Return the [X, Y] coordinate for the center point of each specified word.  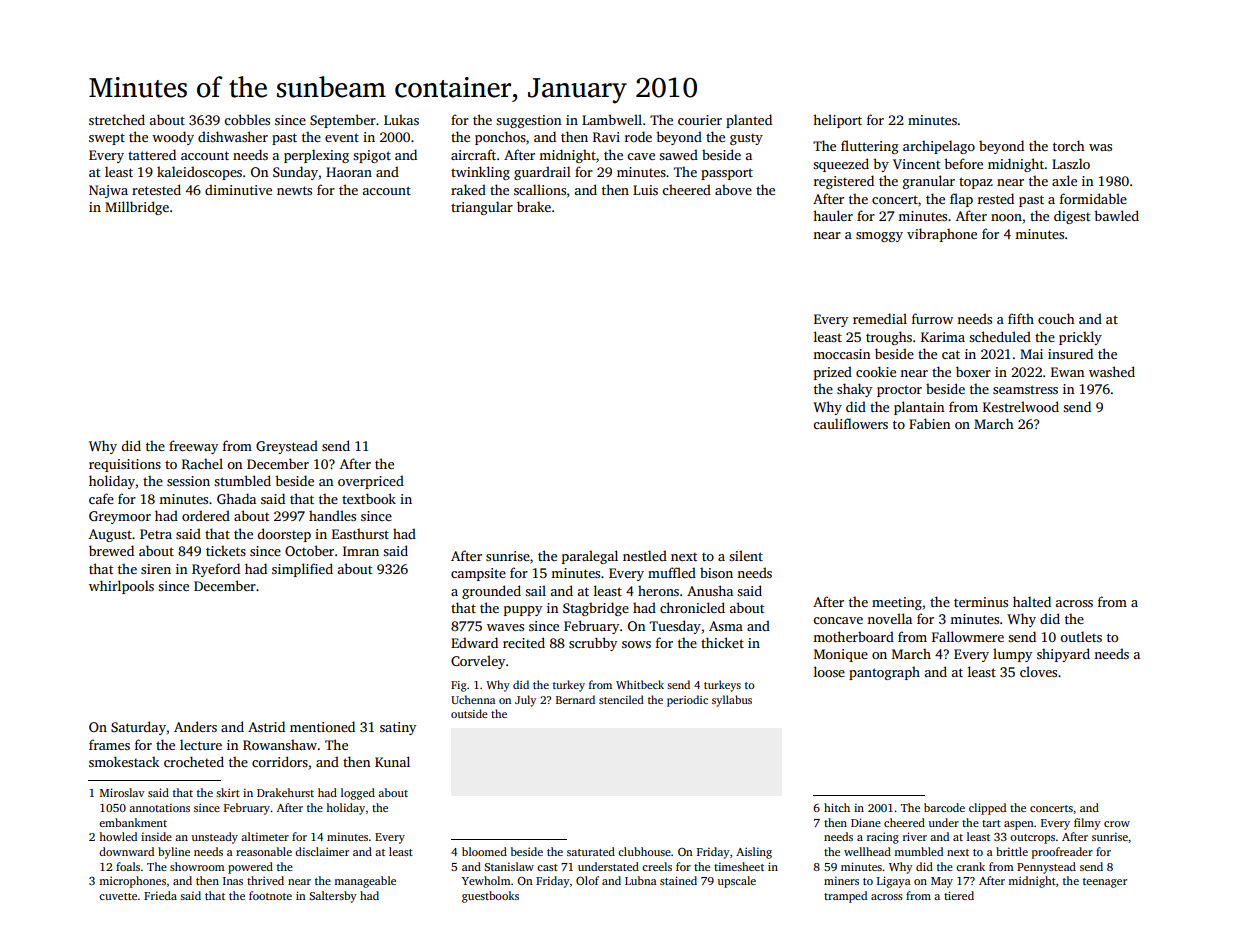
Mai [1031, 354]
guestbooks [490, 897]
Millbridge [137, 208]
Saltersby [333, 897]
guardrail [542, 173]
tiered [959, 895]
